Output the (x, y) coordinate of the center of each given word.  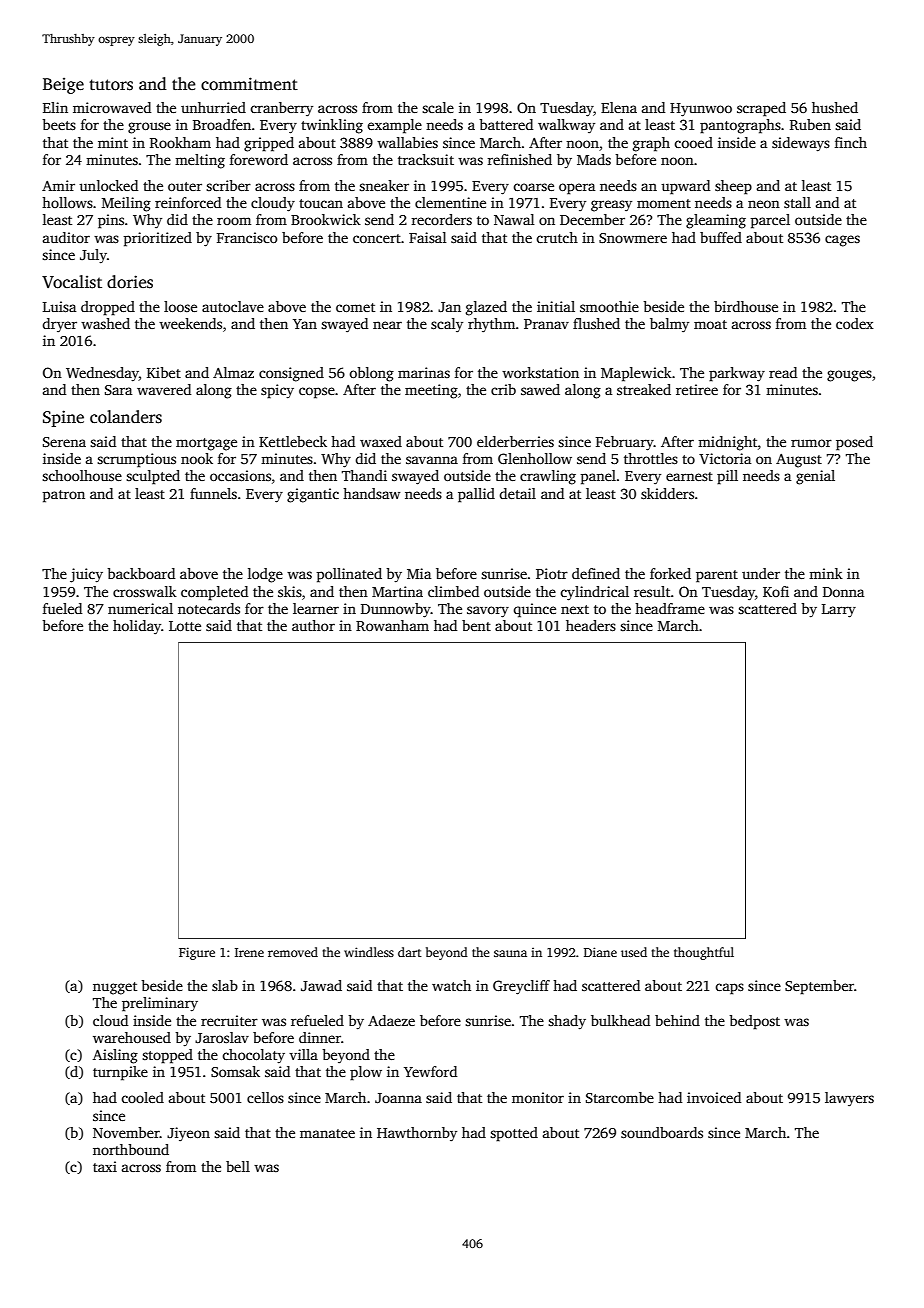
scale (438, 107)
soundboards (662, 1132)
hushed (835, 107)
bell (238, 1166)
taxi (105, 1166)
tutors (111, 85)
